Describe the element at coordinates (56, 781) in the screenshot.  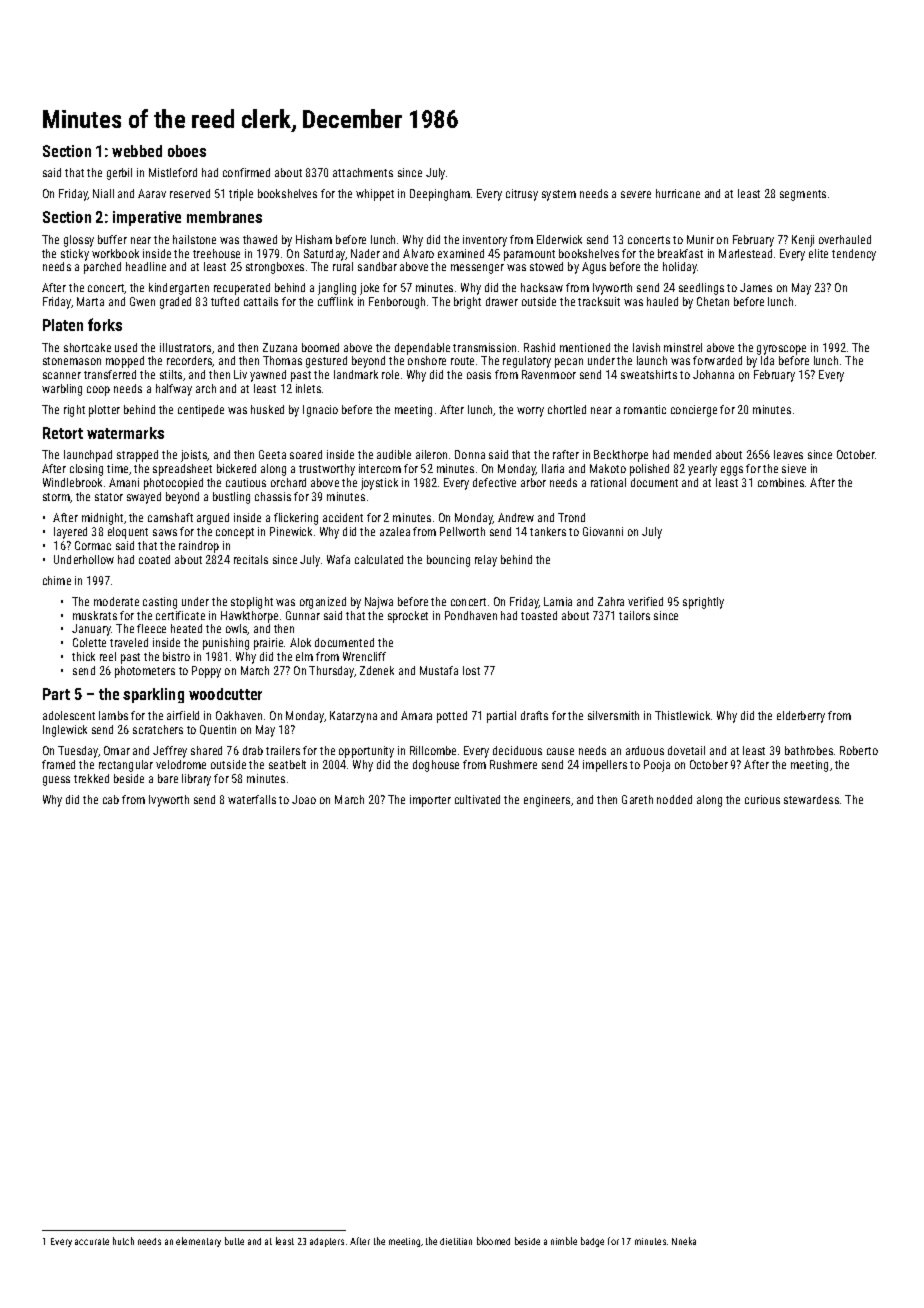
I see `guess` at that location.
